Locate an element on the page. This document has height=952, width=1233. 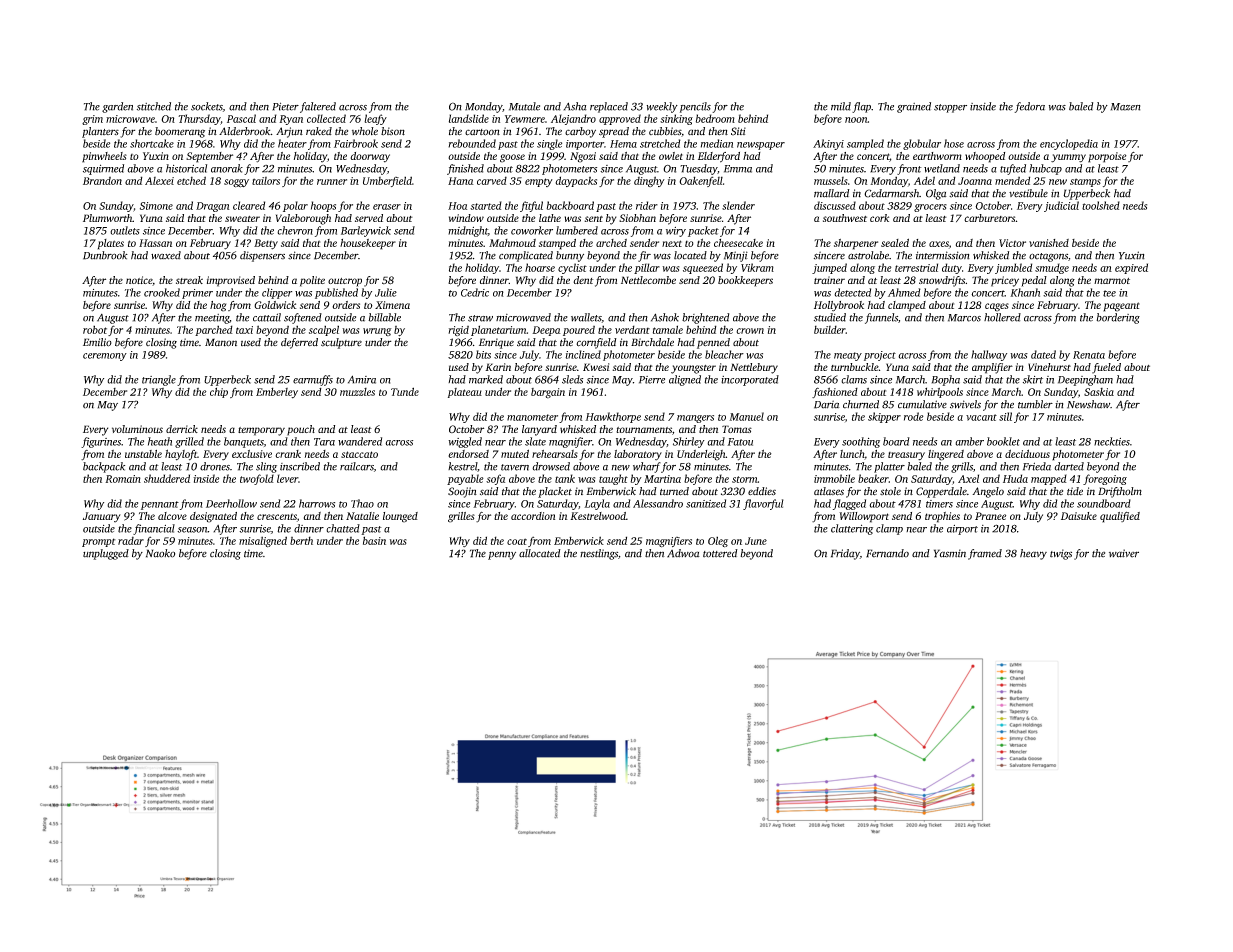
voluminous is located at coordinates (137, 429).
